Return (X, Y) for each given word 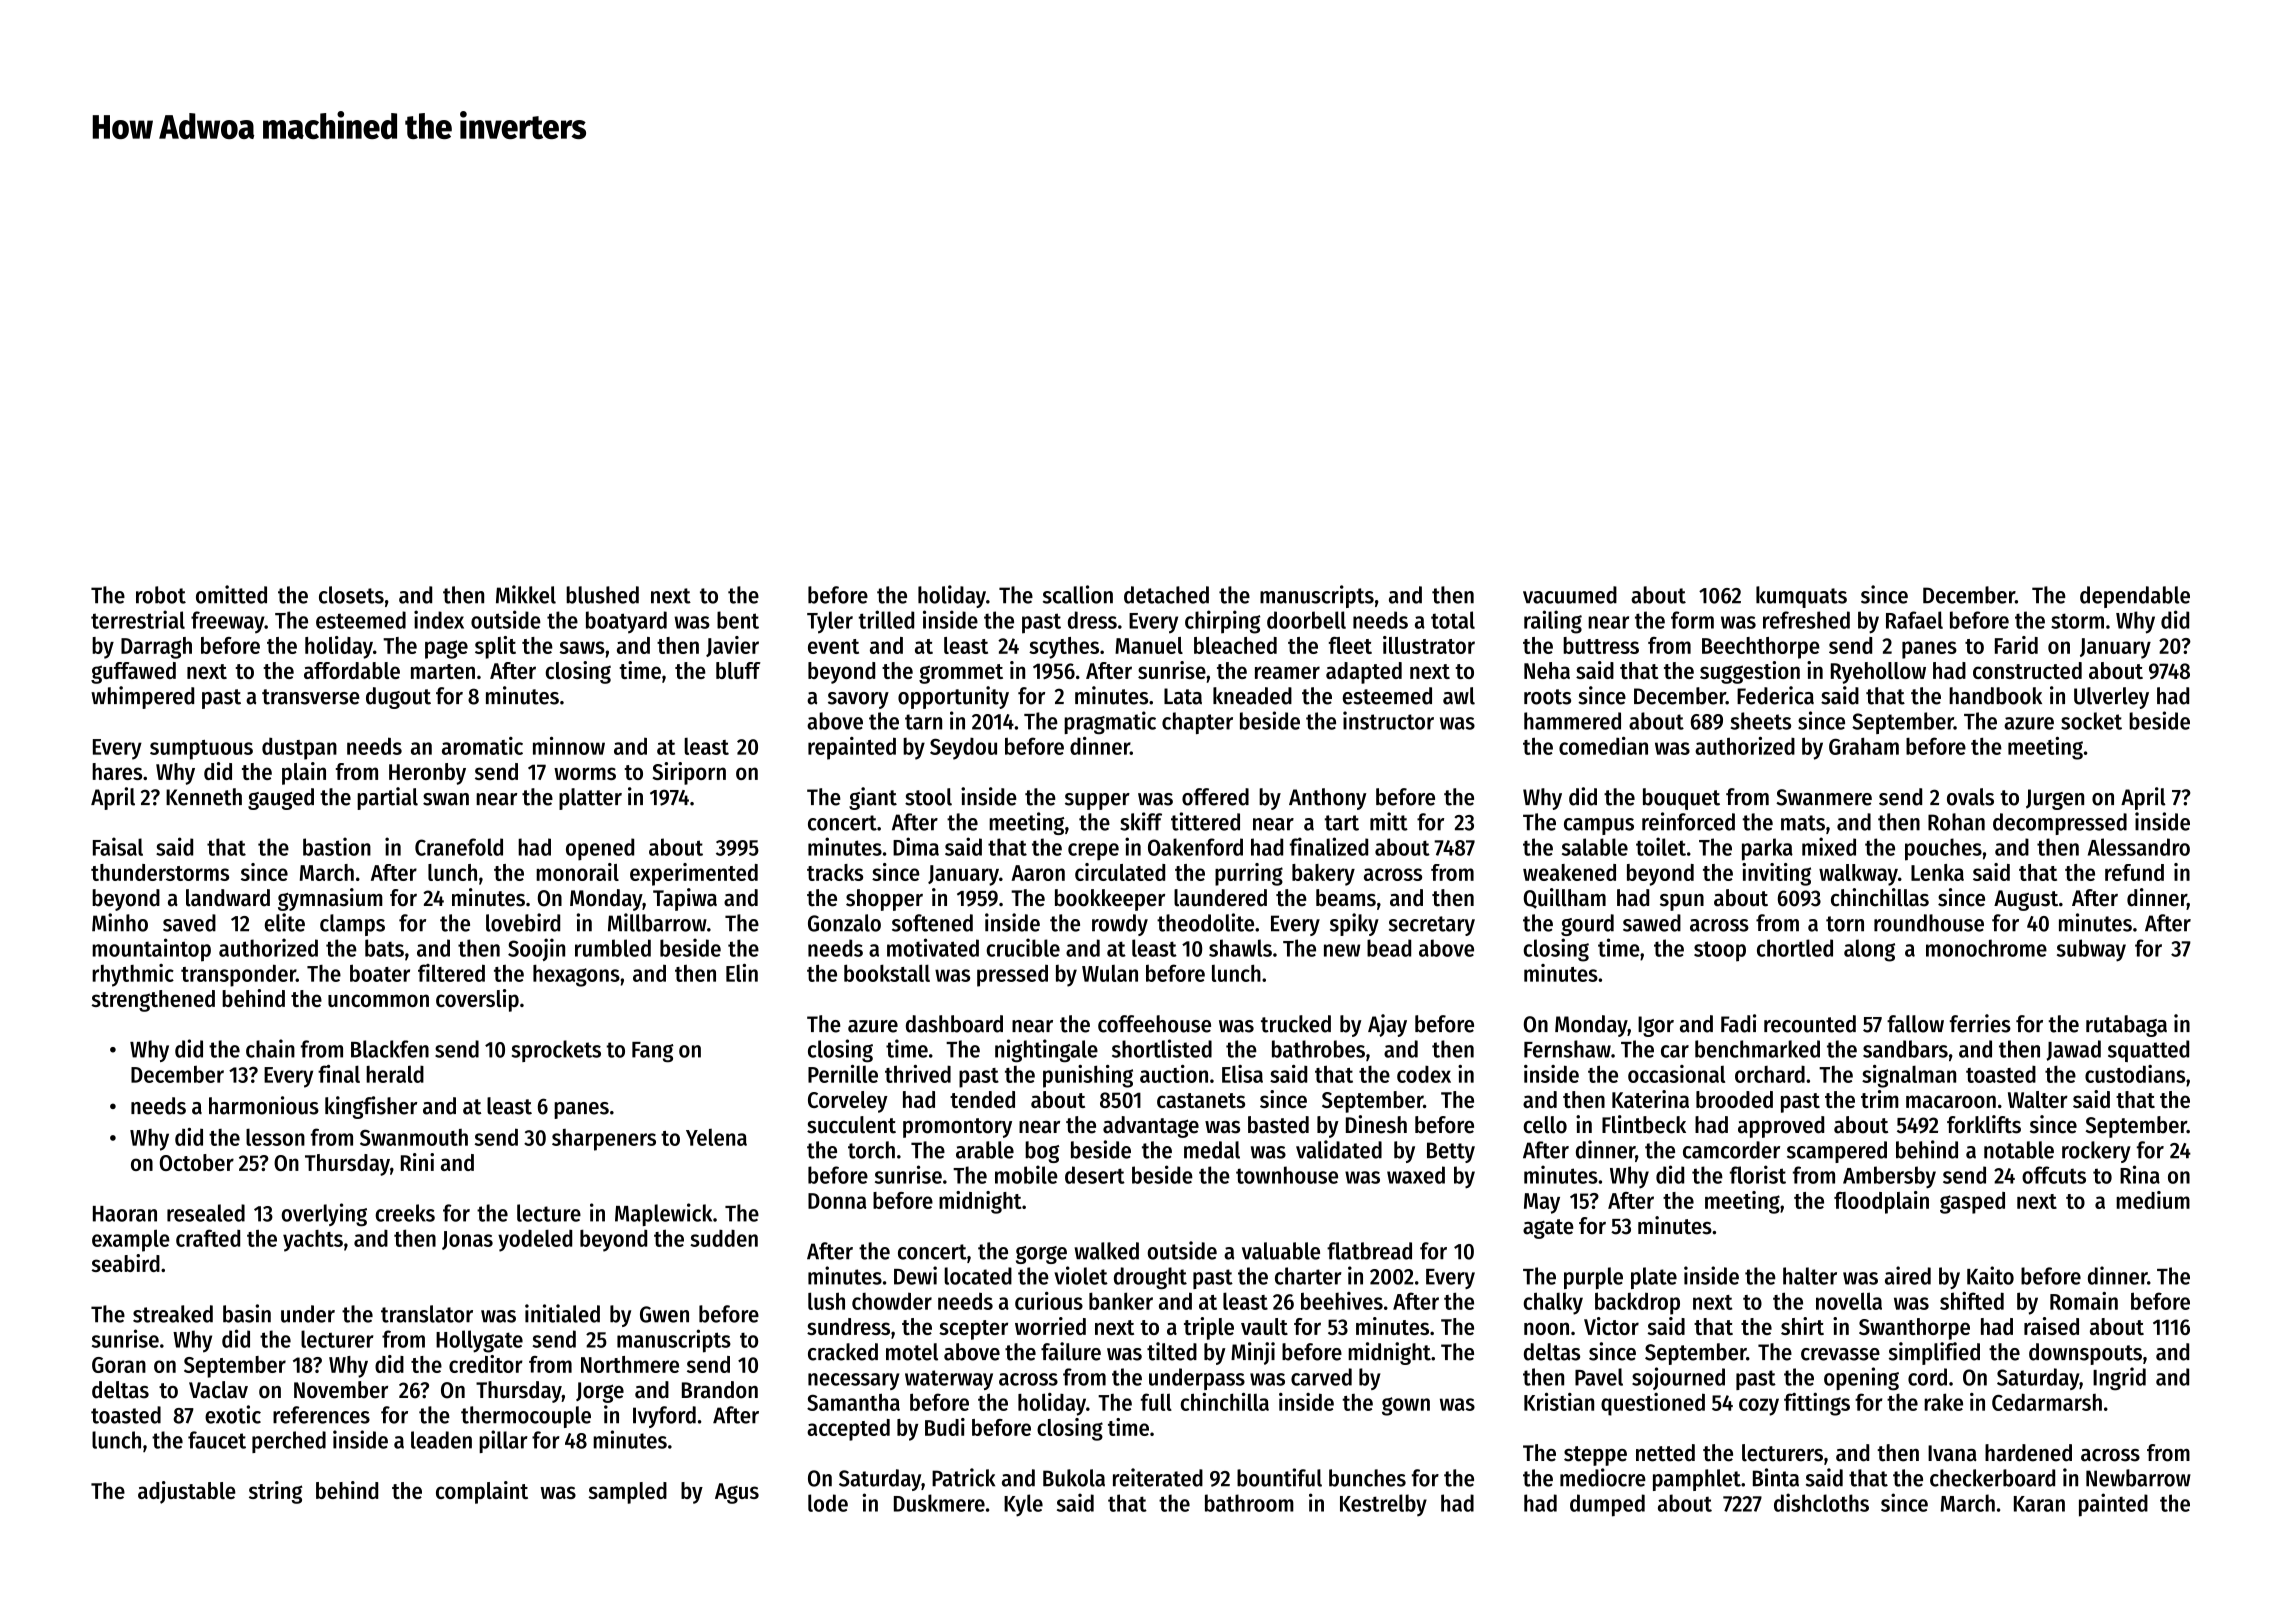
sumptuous (201, 750)
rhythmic (133, 975)
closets (351, 595)
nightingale (1046, 1051)
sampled (628, 1493)
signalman (1909, 1076)
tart (1341, 823)
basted (1278, 1125)
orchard (1770, 1074)
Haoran (125, 1214)
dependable (2135, 597)
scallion (1078, 594)
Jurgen (2055, 799)
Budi (945, 1427)
